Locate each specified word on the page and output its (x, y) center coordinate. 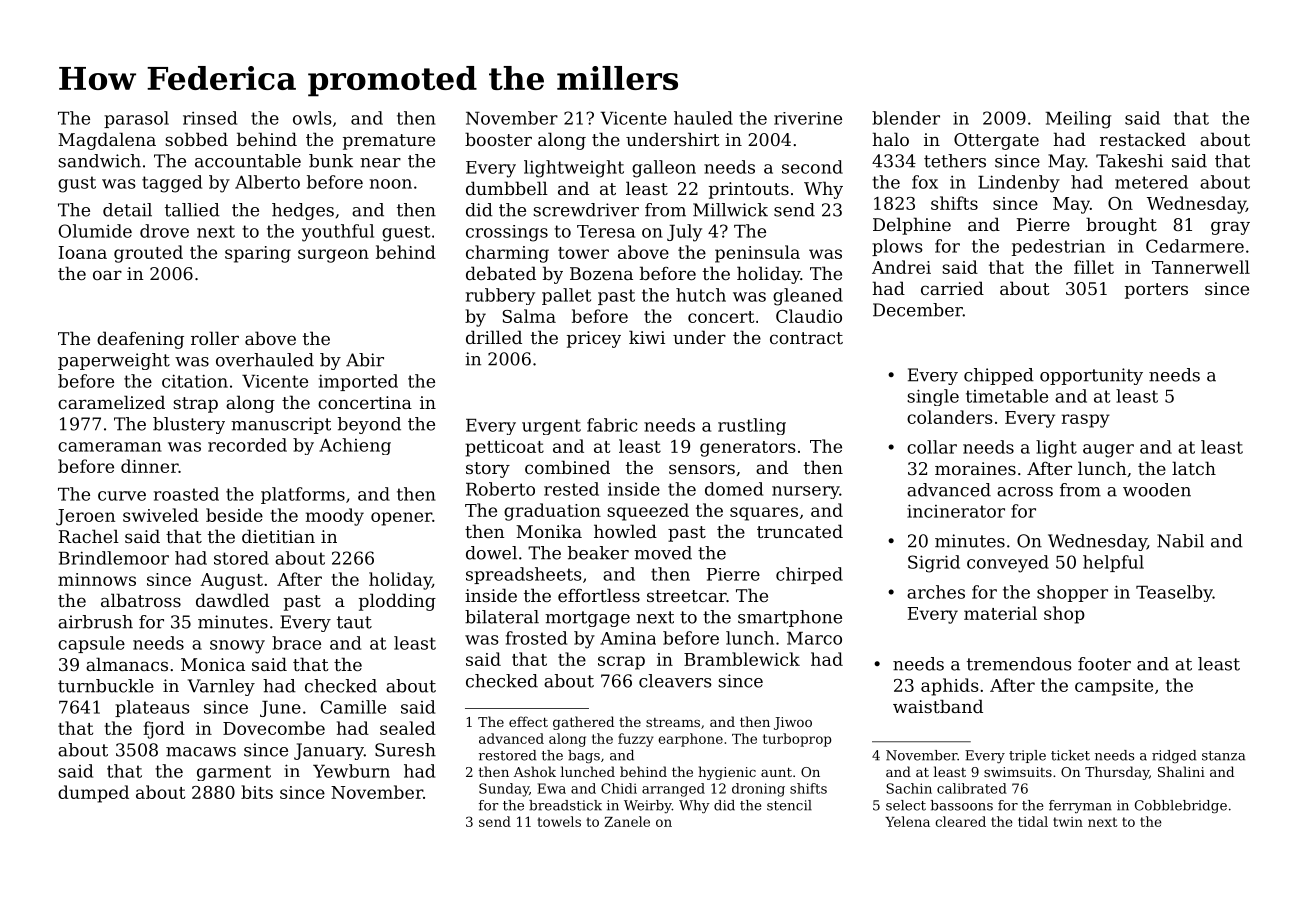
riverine (808, 118)
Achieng (355, 446)
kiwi (647, 337)
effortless (599, 595)
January (329, 751)
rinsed (210, 118)
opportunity (1091, 376)
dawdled (232, 600)
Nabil (1180, 541)
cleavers (675, 681)
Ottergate (996, 141)
